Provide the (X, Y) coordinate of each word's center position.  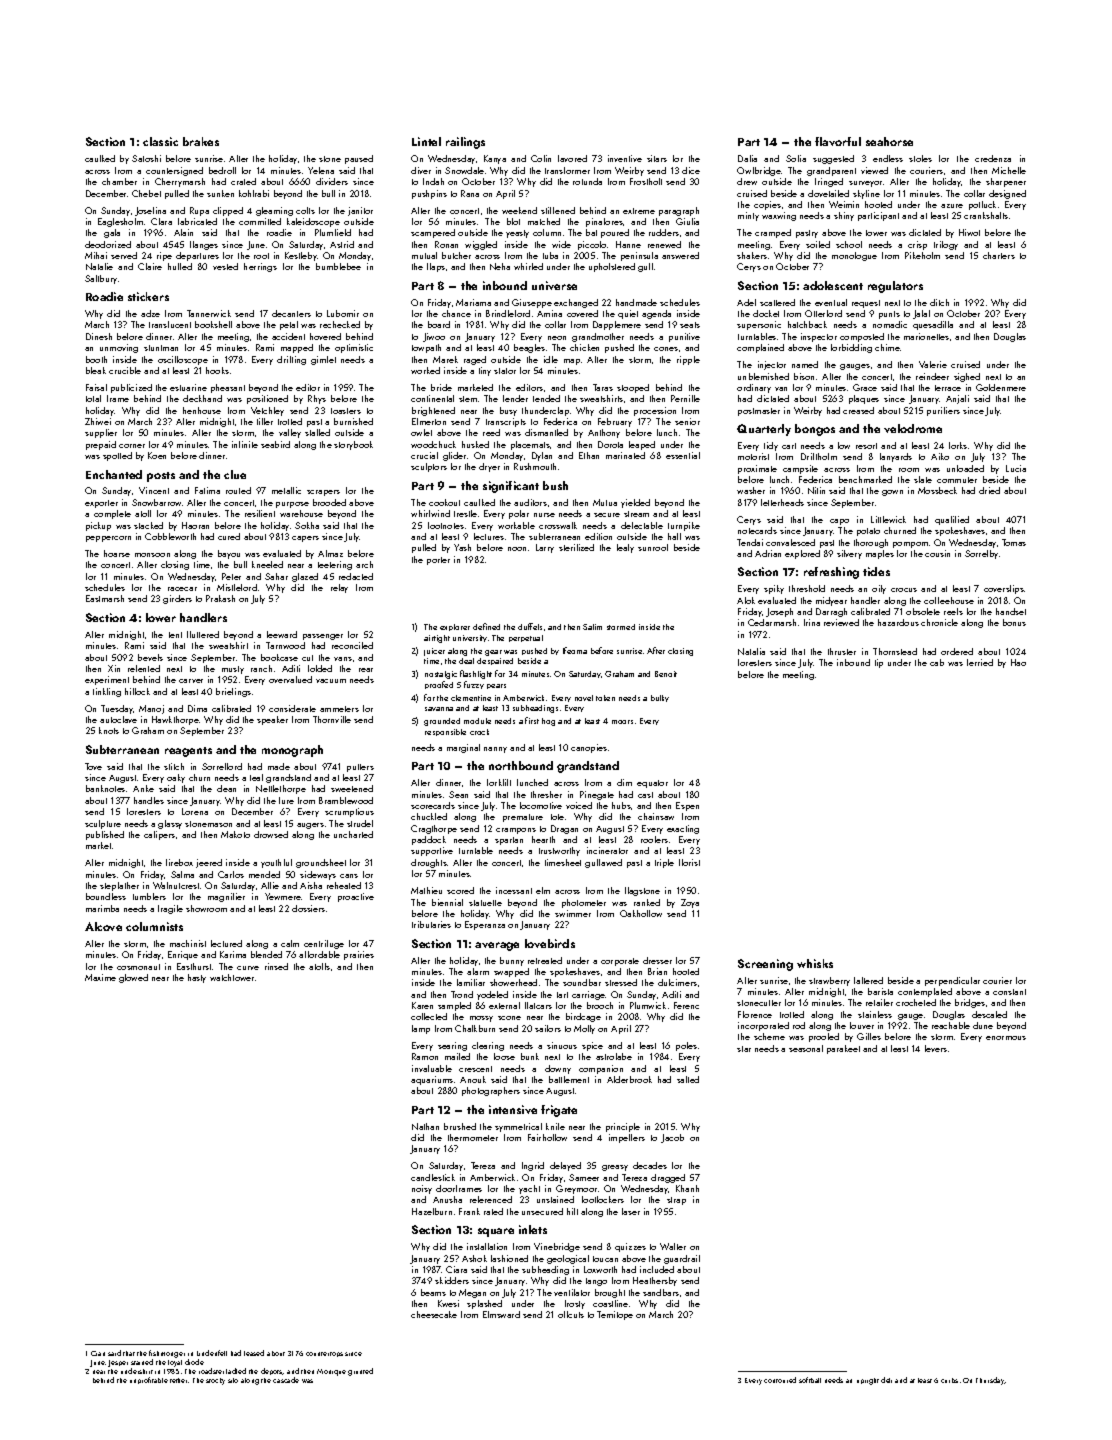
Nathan (425, 1126)
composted (862, 337)
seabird (275, 444)
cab (937, 662)
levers (936, 1048)
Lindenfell (212, 1353)
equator (652, 784)
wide (561, 244)
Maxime (100, 977)
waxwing (779, 216)
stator (505, 371)
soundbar (582, 982)
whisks (815, 963)
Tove (93, 766)
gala (112, 233)
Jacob (672, 1138)
